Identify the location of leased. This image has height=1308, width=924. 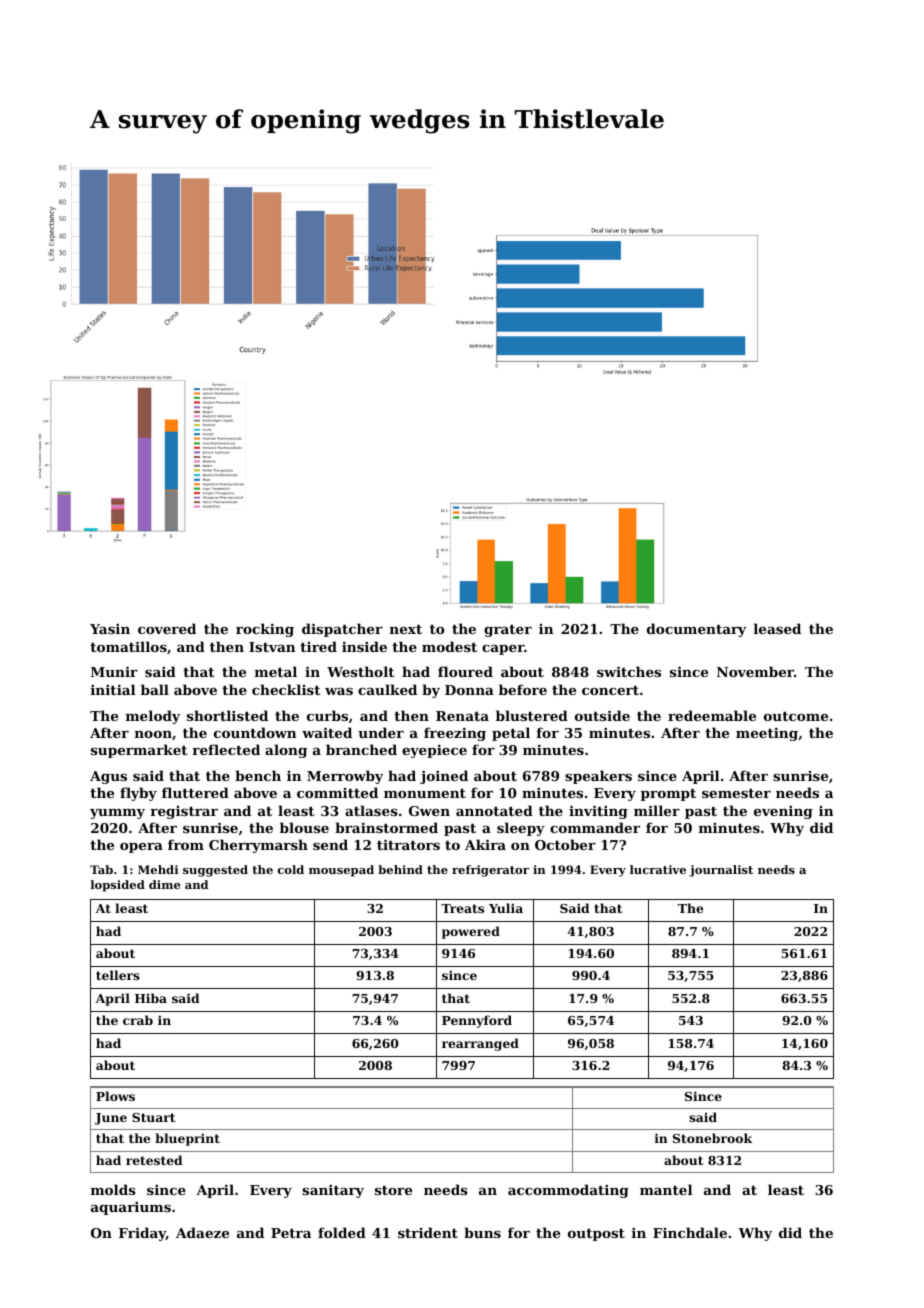
(777, 628).
